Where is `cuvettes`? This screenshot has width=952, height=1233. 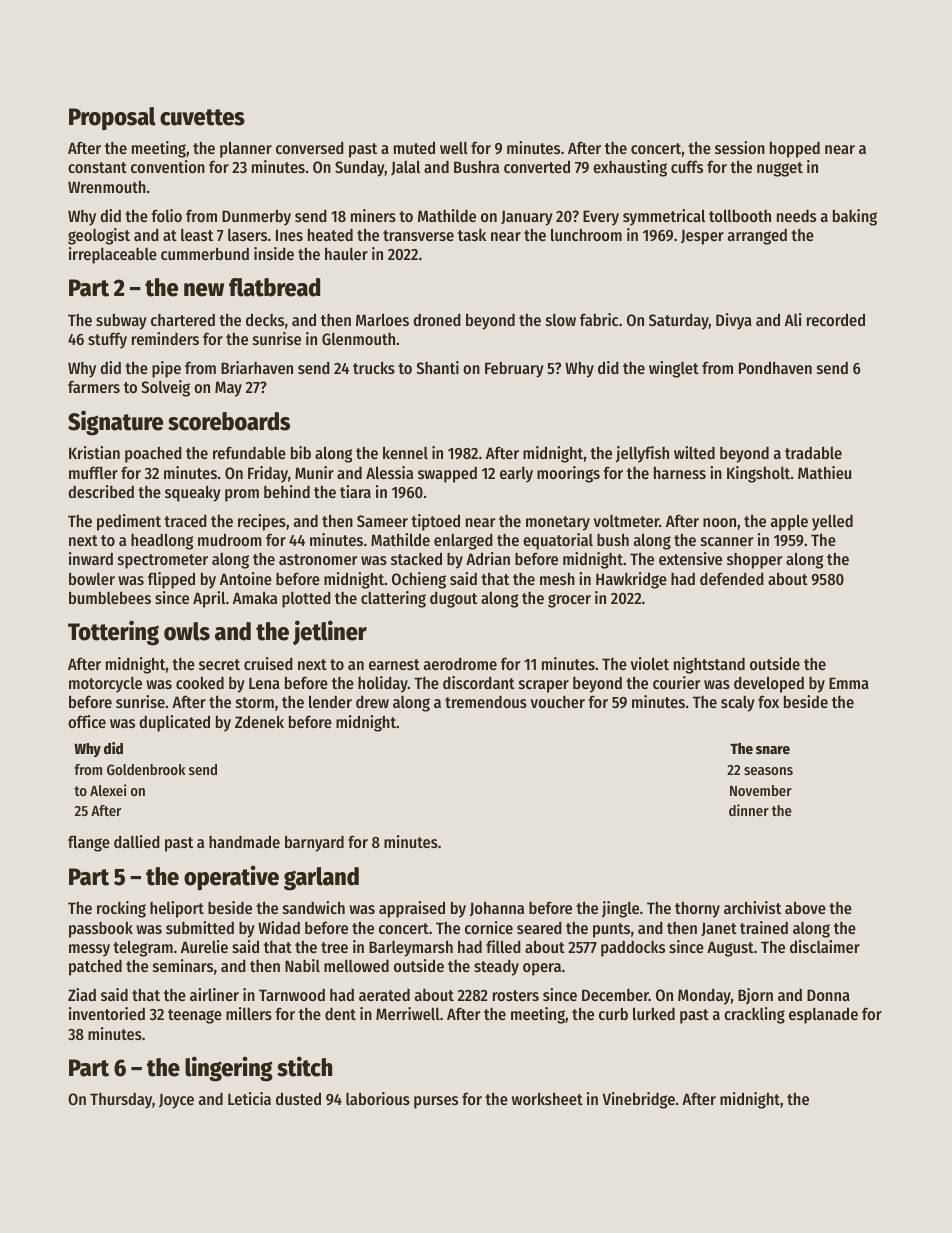
cuvettes is located at coordinates (202, 117).
